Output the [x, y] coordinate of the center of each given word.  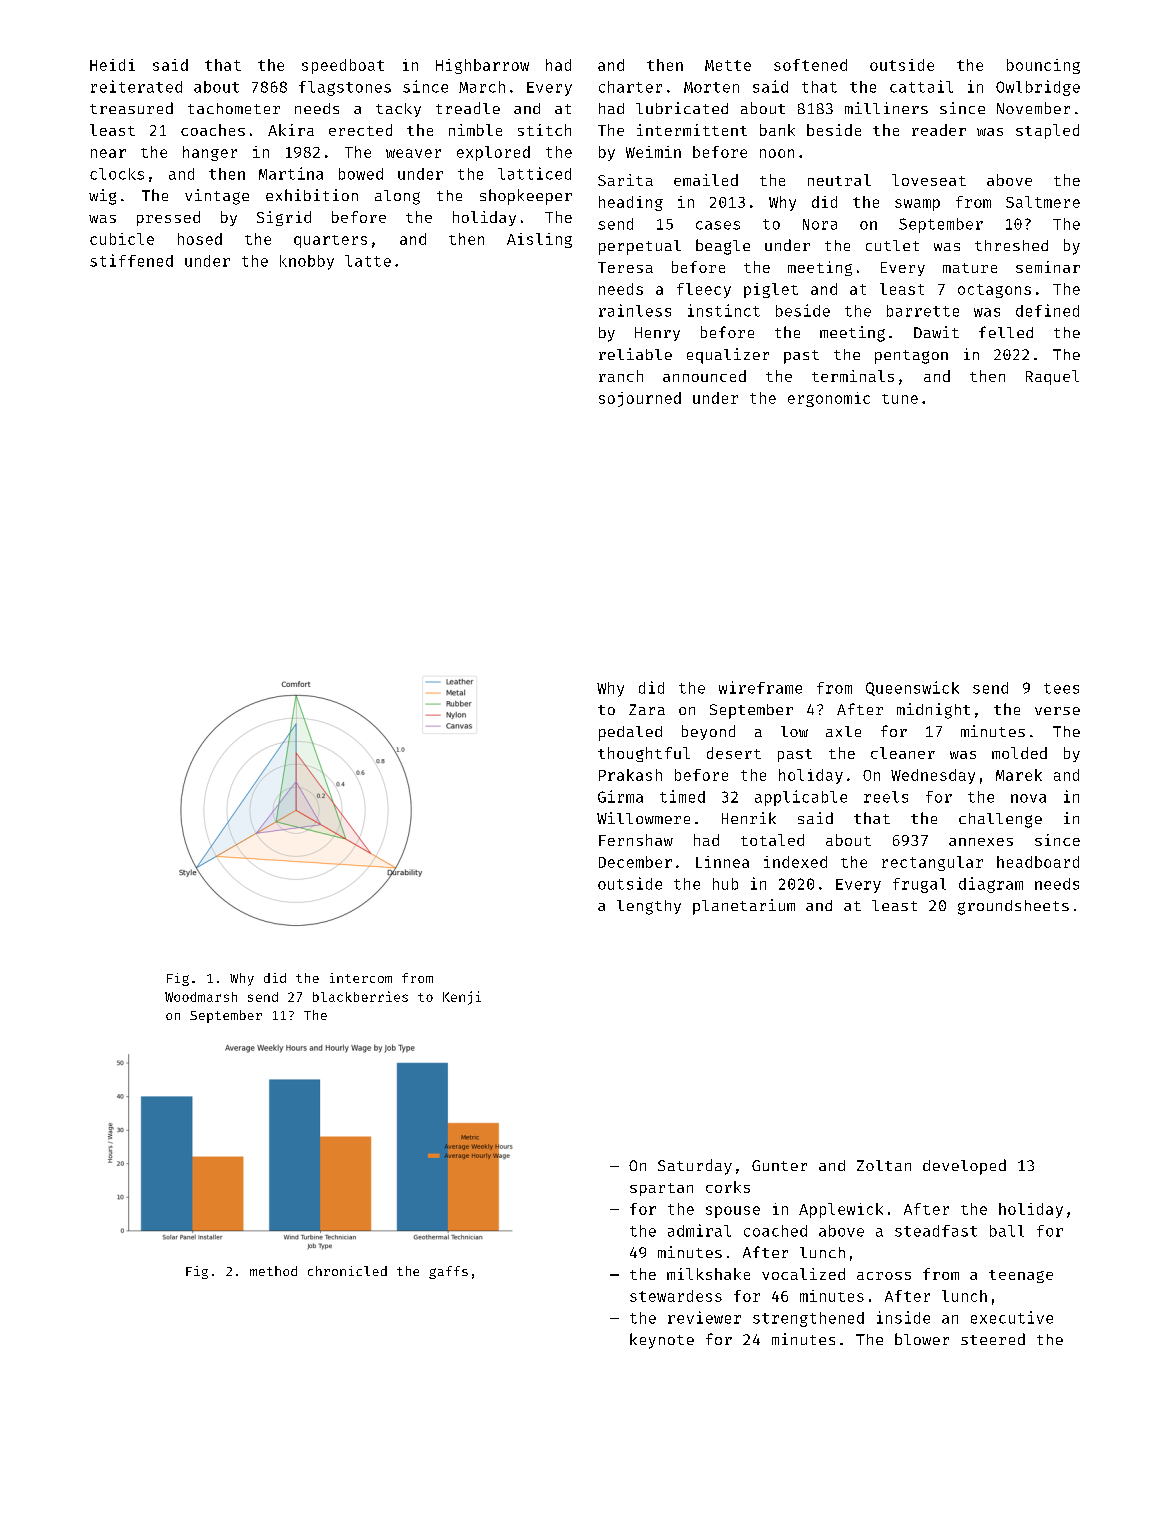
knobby [307, 262]
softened [810, 65]
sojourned [640, 399]
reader [939, 130]
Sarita [625, 180]
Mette [728, 65]
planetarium [744, 907]
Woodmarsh [201, 997]
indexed [795, 862]
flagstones [345, 88]
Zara [647, 709]
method [273, 1271]
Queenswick [912, 688]
